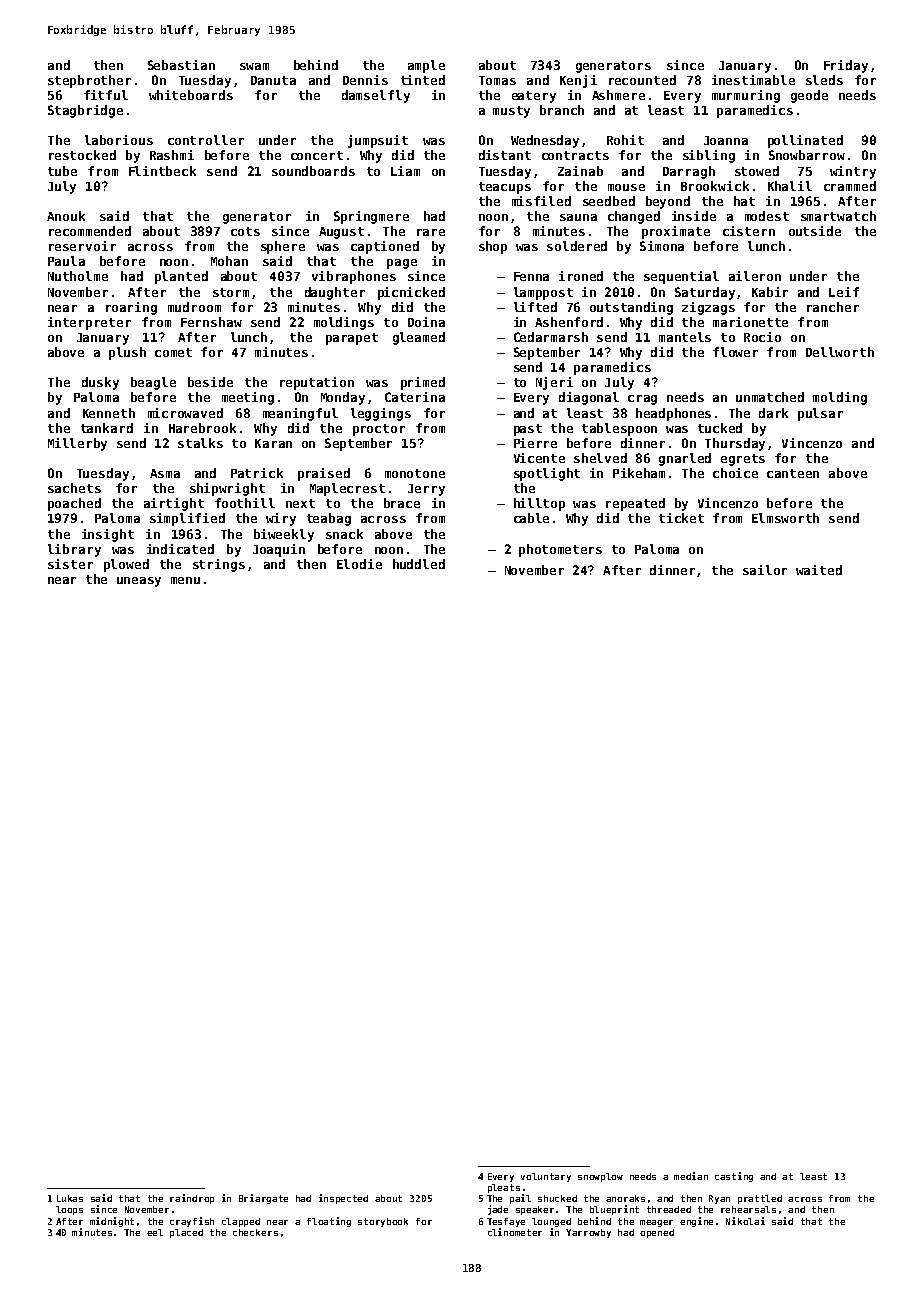 The width and height of the image is (924, 1308). What do you see at coordinates (840, 352) in the image?
I see `Dellworth` at bounding box center [840, 352].
